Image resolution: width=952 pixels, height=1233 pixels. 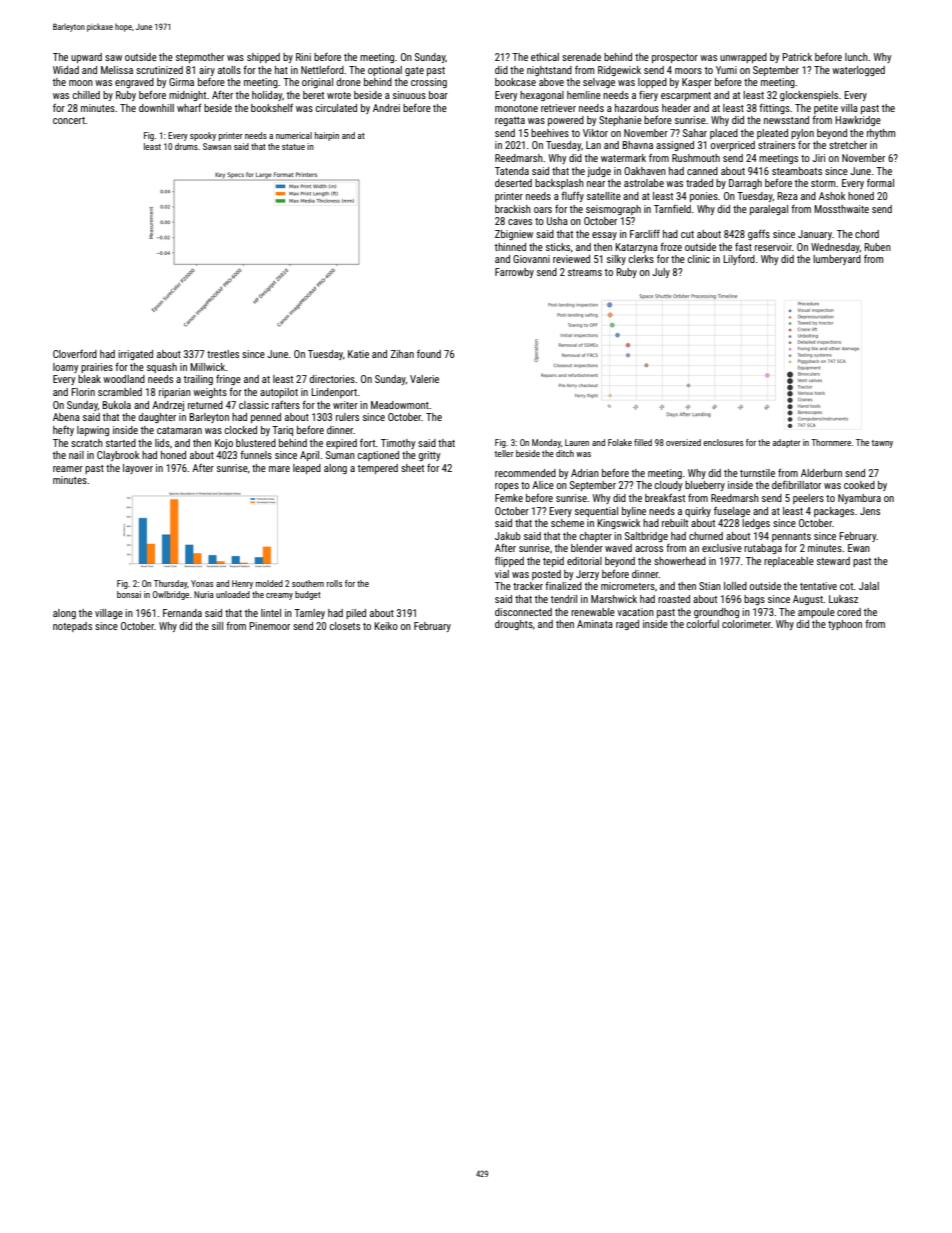 What do you see at coordinates (424, 379) in the screenshot?
I see `Valerie` at bounding box center [424, 379].
